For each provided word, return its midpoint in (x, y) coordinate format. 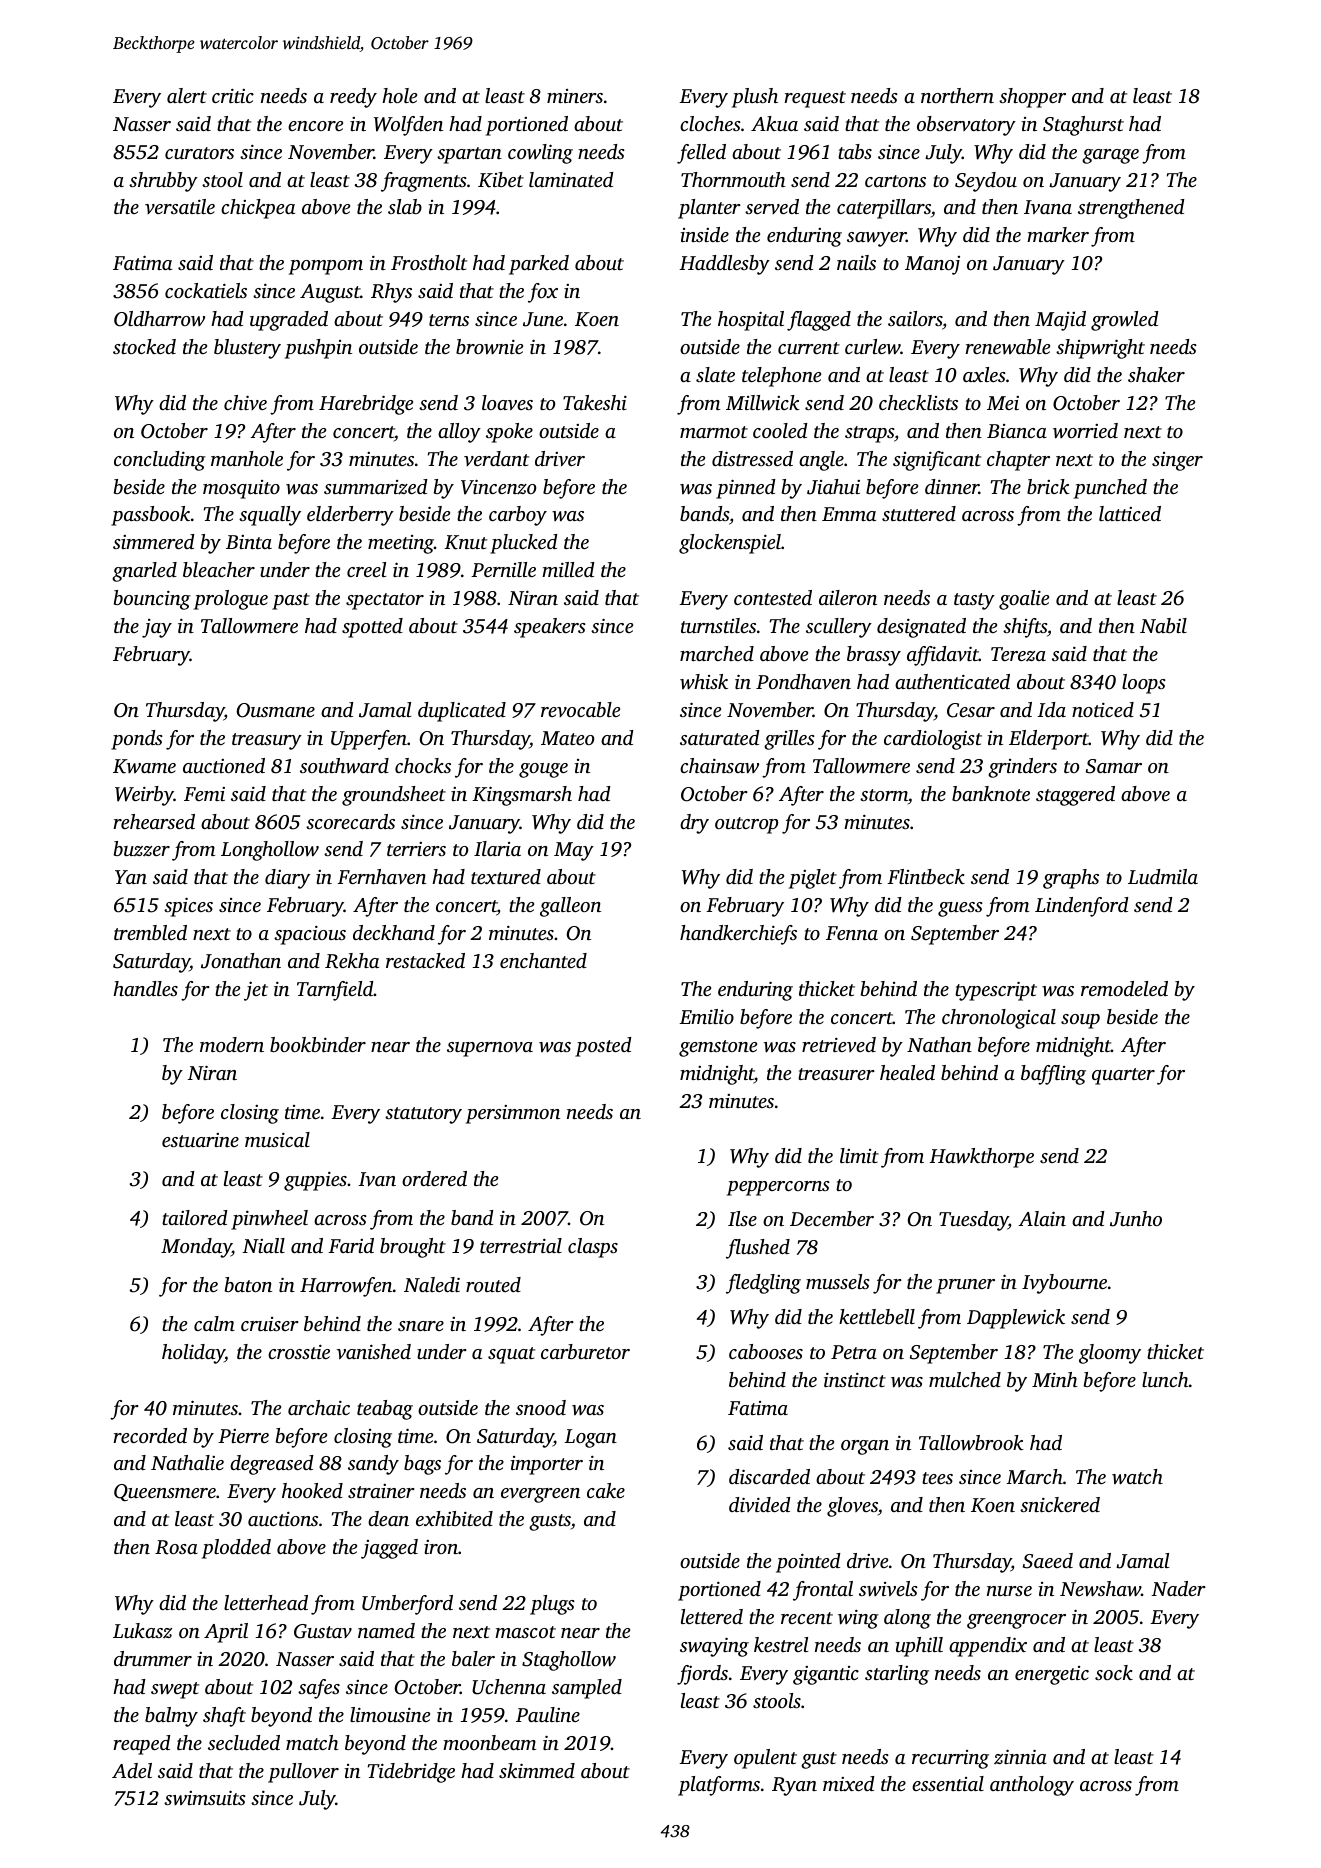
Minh (1055, 1379)
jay (157, 628)
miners (575, 96)
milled (568, 569)
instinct (855, 1380)
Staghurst (1083, 126)
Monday (196, 1248)
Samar (1114, 766)
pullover (303, 1773)
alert (187, 95)
